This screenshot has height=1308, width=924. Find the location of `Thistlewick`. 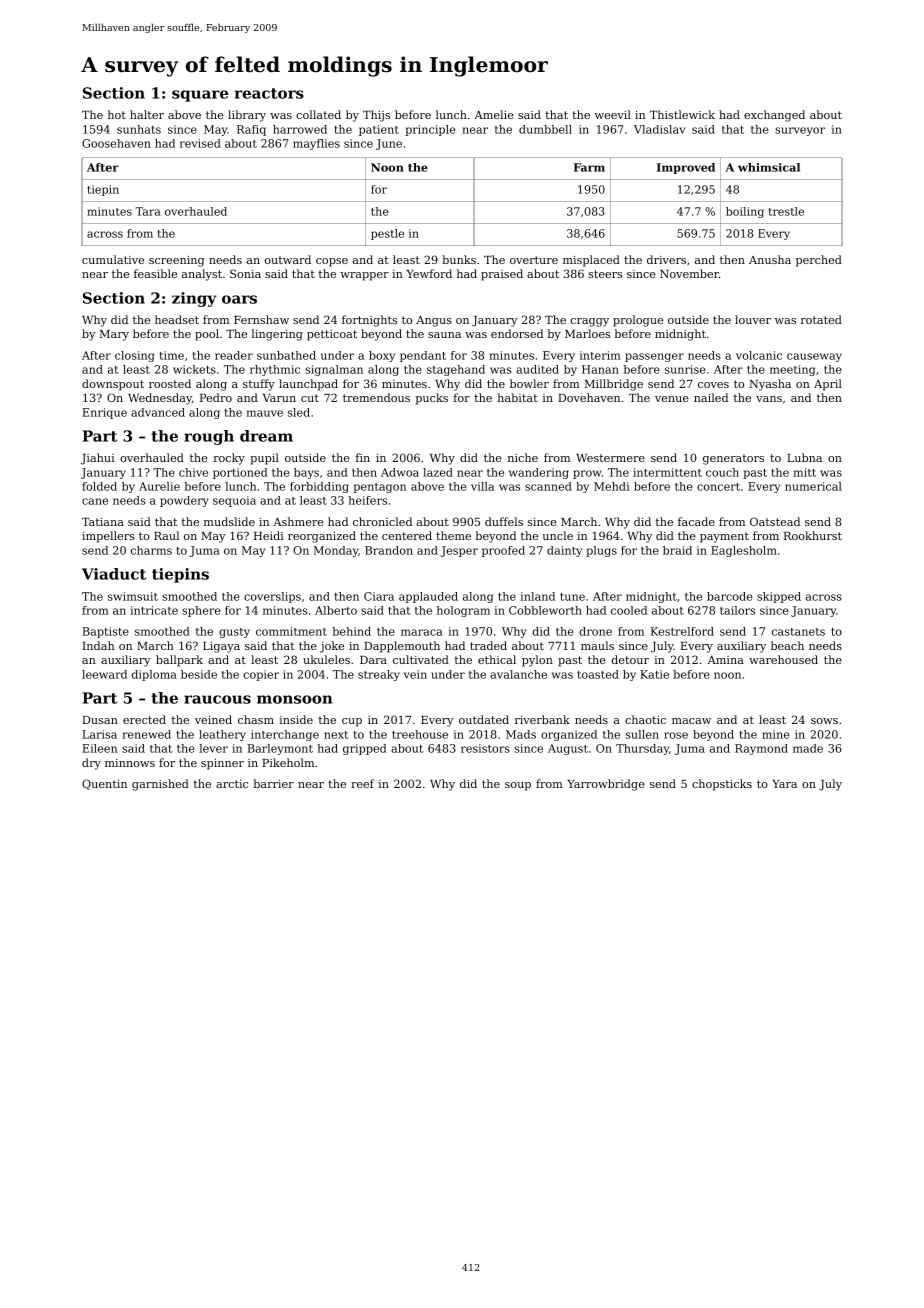

Thistlewick is located at coordinates (682, 114).
